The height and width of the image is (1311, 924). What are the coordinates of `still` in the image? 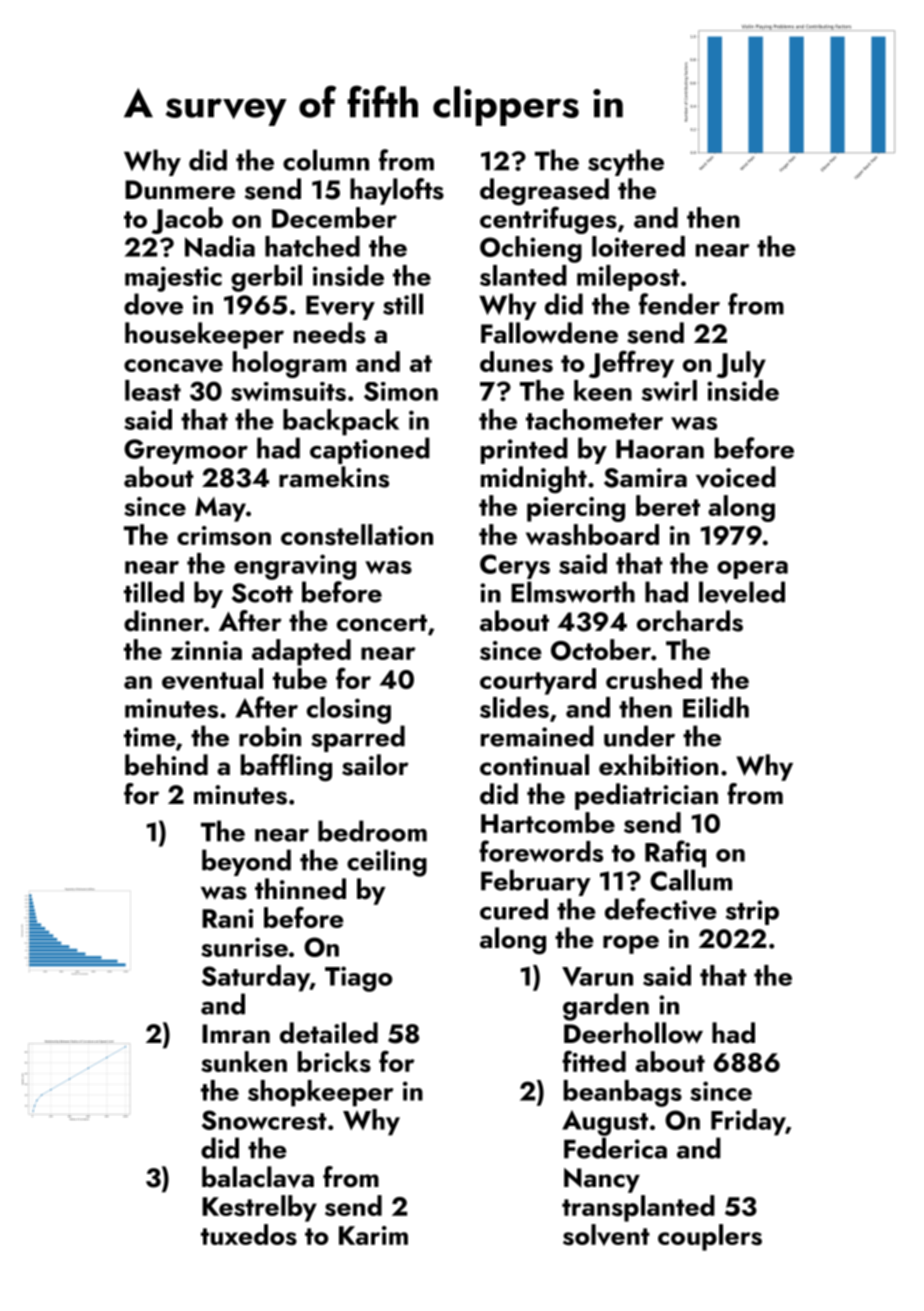 It's located at (403, 304).
